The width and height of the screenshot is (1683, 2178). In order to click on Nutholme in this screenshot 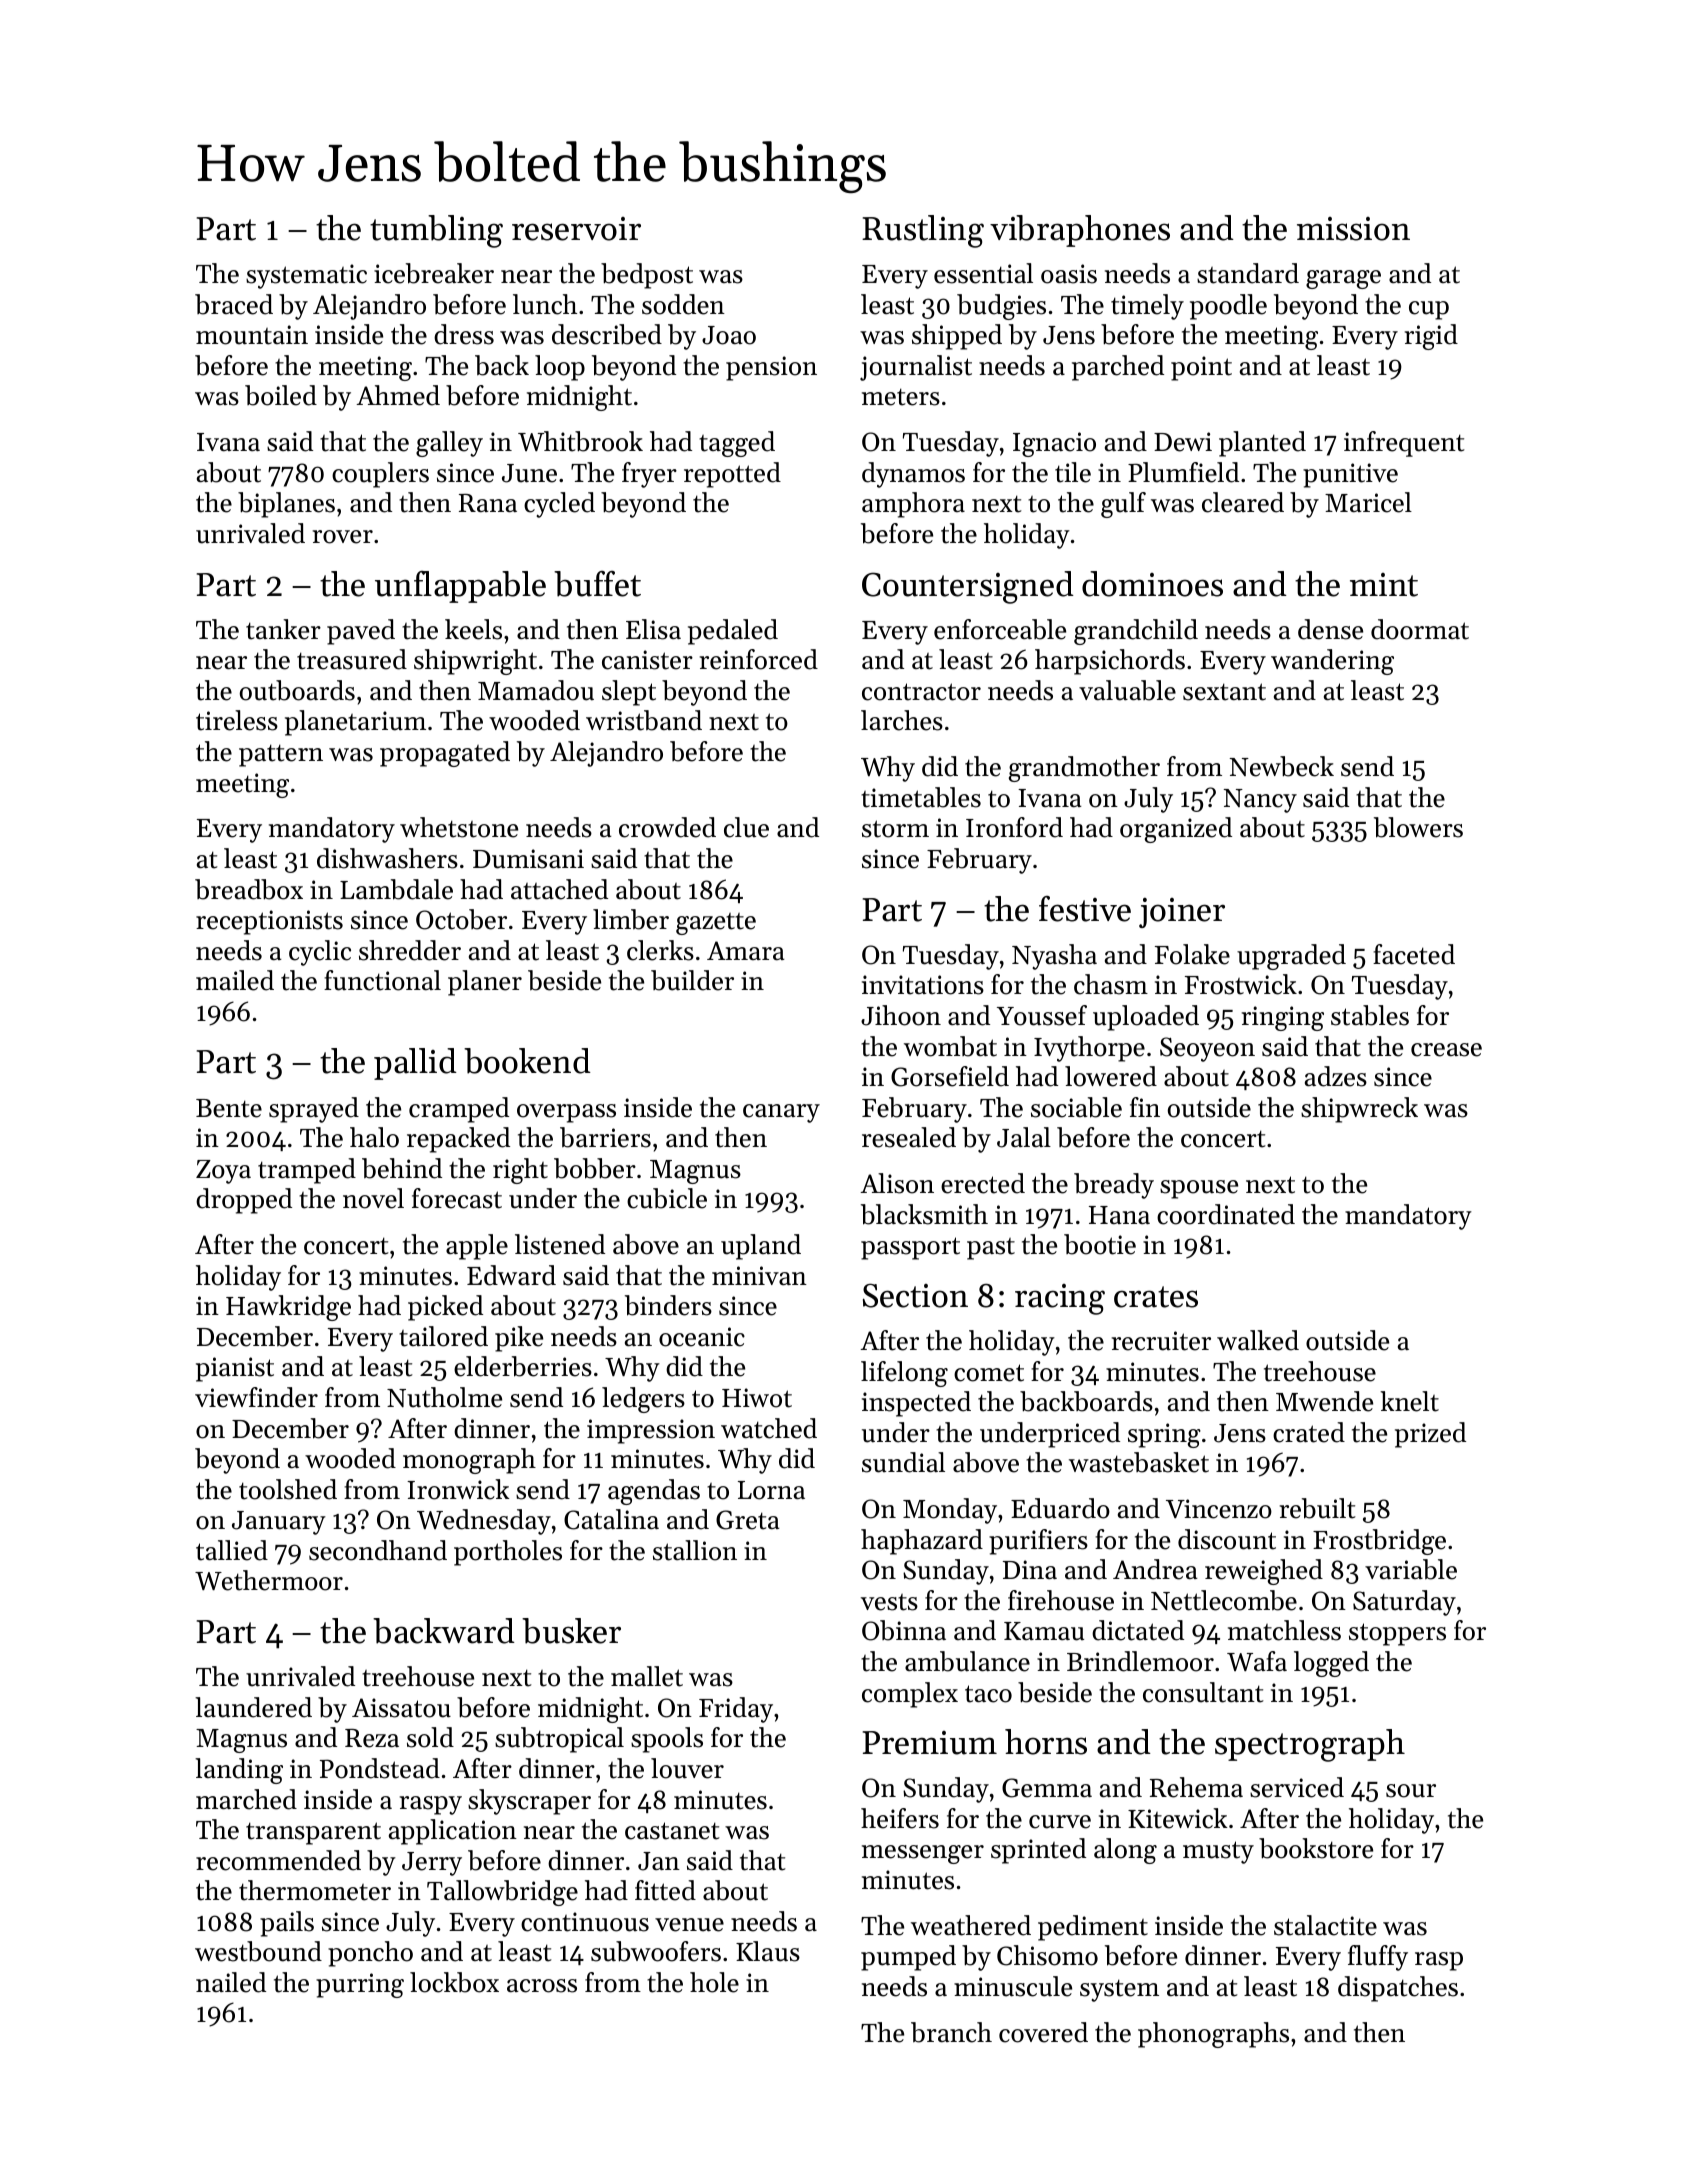, I will do `click(444, 1397)`.
